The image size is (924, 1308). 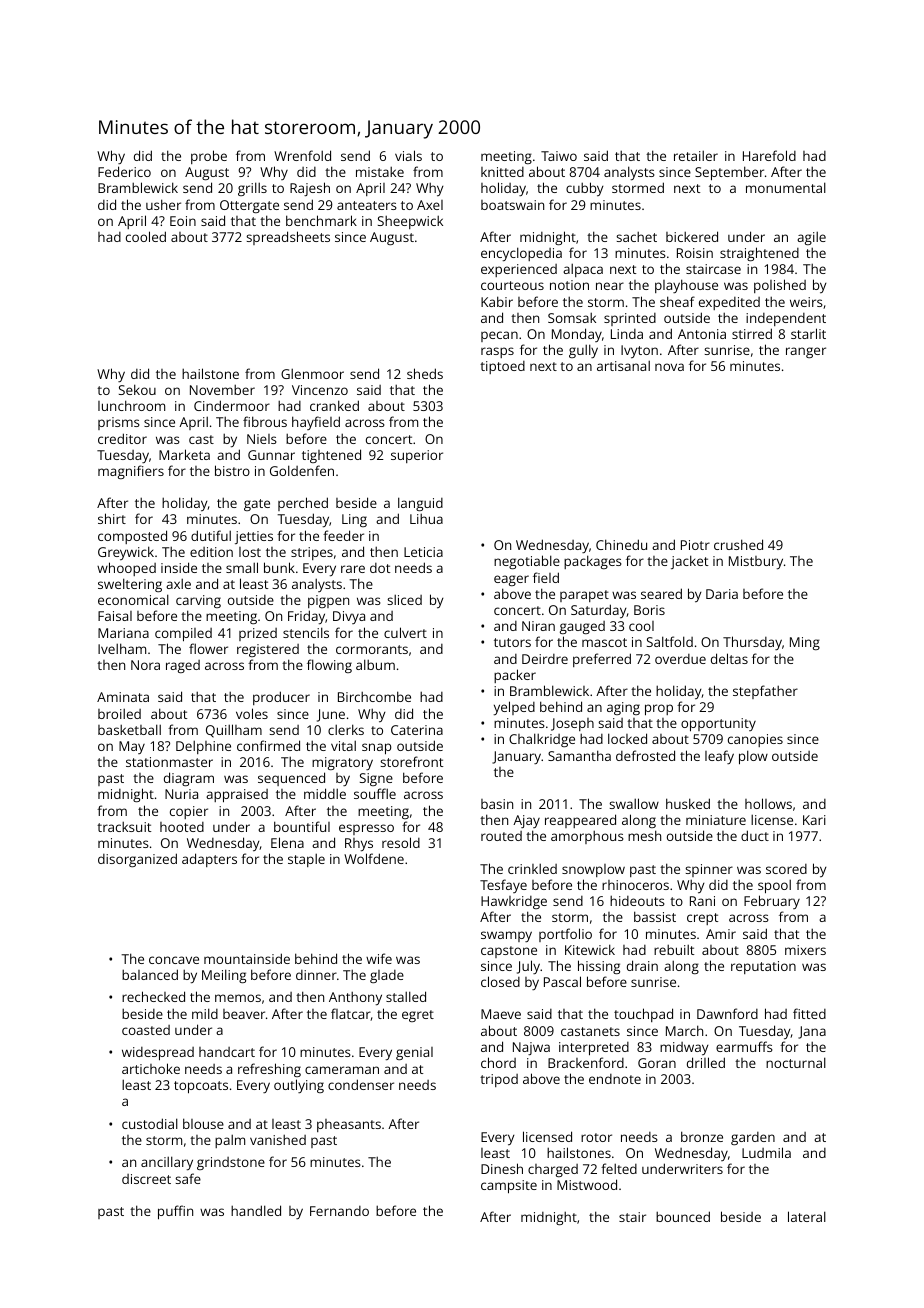 I want to click on Harefold, so click(x=769, y=155).
